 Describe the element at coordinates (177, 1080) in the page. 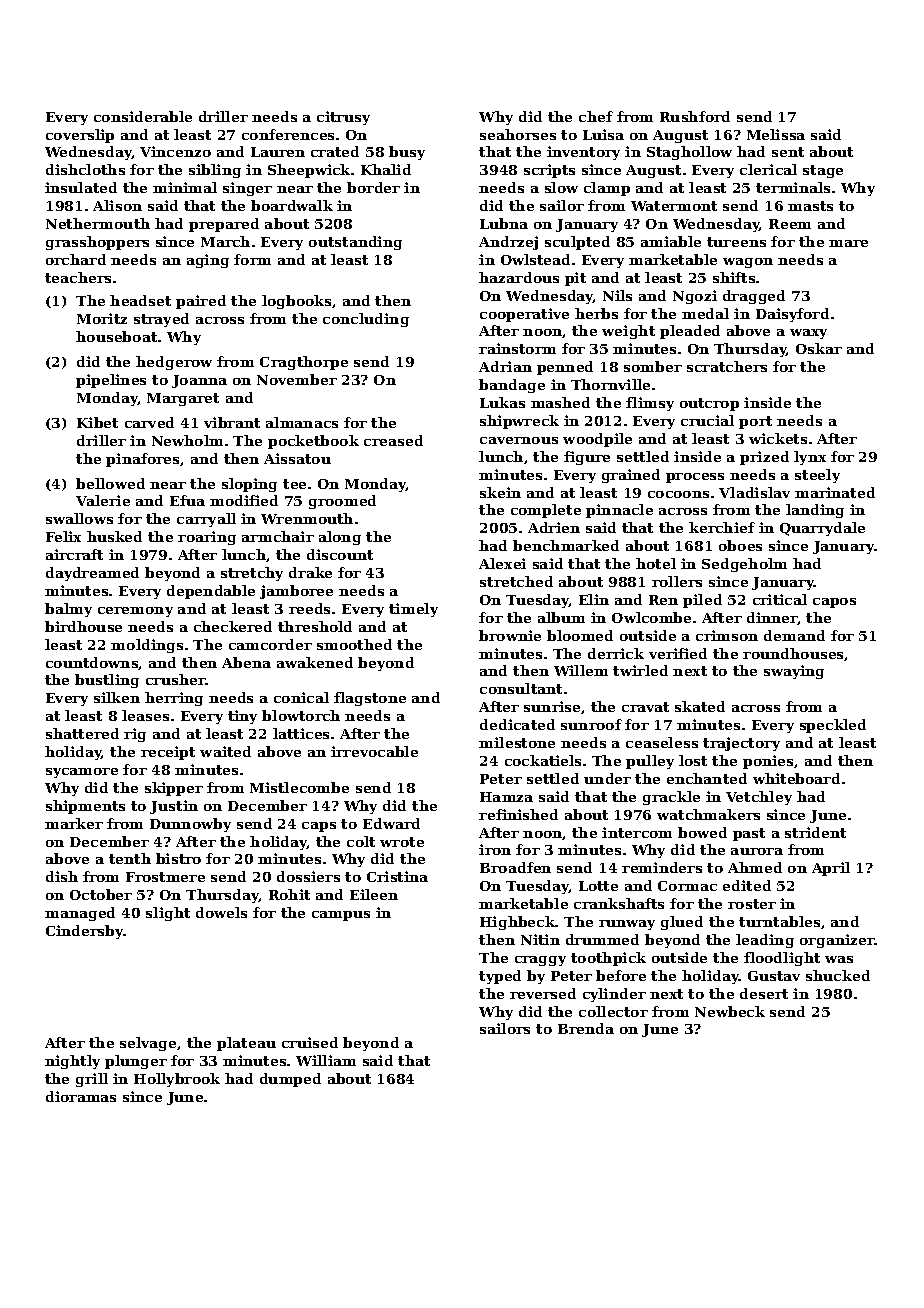

I see `Hollybrook` at that location.
